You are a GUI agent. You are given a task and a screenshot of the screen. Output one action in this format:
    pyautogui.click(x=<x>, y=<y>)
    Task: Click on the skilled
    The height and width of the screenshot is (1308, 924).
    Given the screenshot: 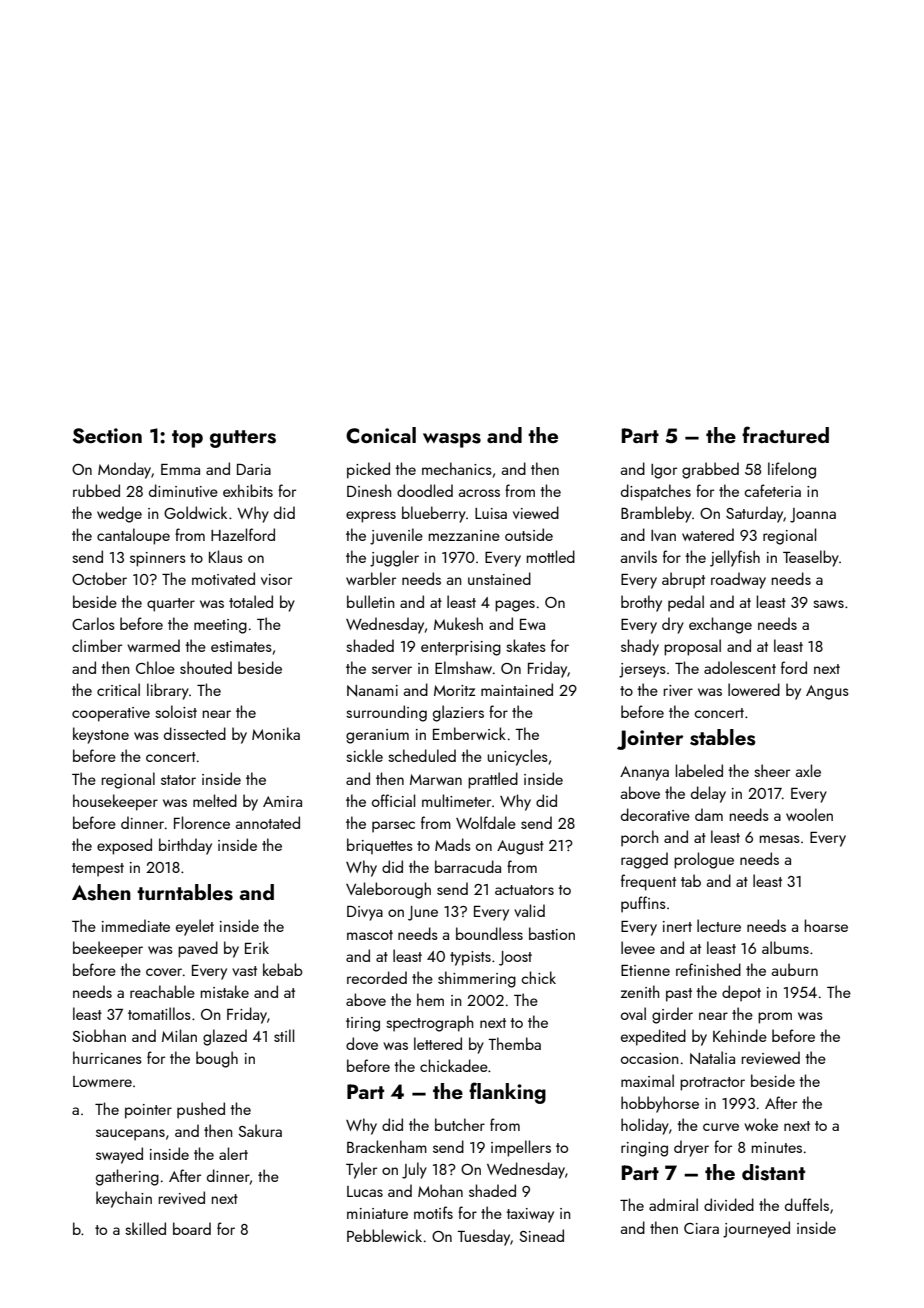 What is the action you would take?
    pyautogui.click(x=145, y=1228)
